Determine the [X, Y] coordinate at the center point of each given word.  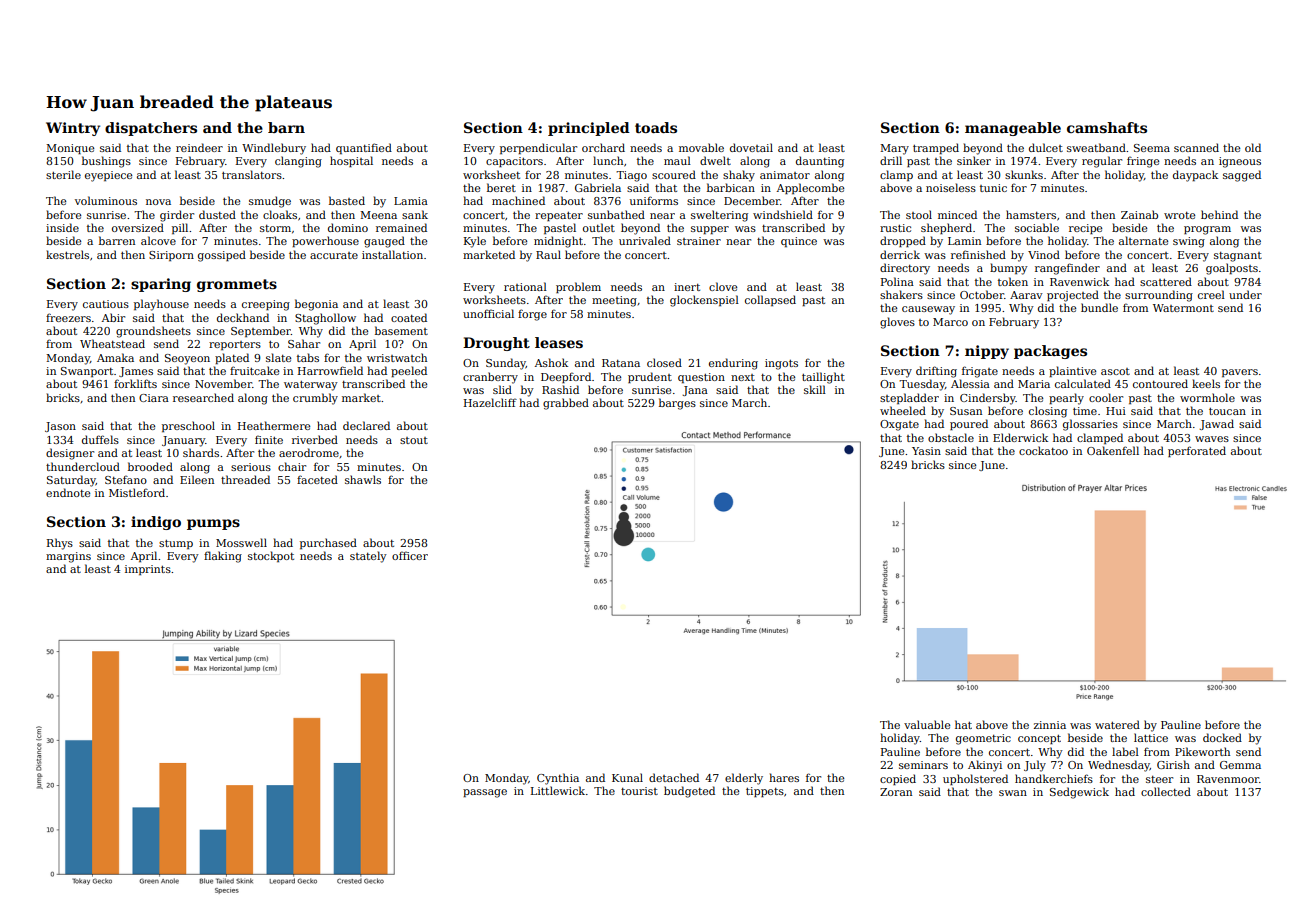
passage [485, 793]
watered [1117, 724]
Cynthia [558, 779]
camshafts [1107, 127]
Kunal [627, 777]
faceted [317, 479]
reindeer [199, 147]
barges [677, 404]
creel [1211, 294]
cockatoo [1043, 450]
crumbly [315, 399]
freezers [68, 317]
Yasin [926, 451]
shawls [363, 479]
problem [578, 287]
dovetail [751, 147]
